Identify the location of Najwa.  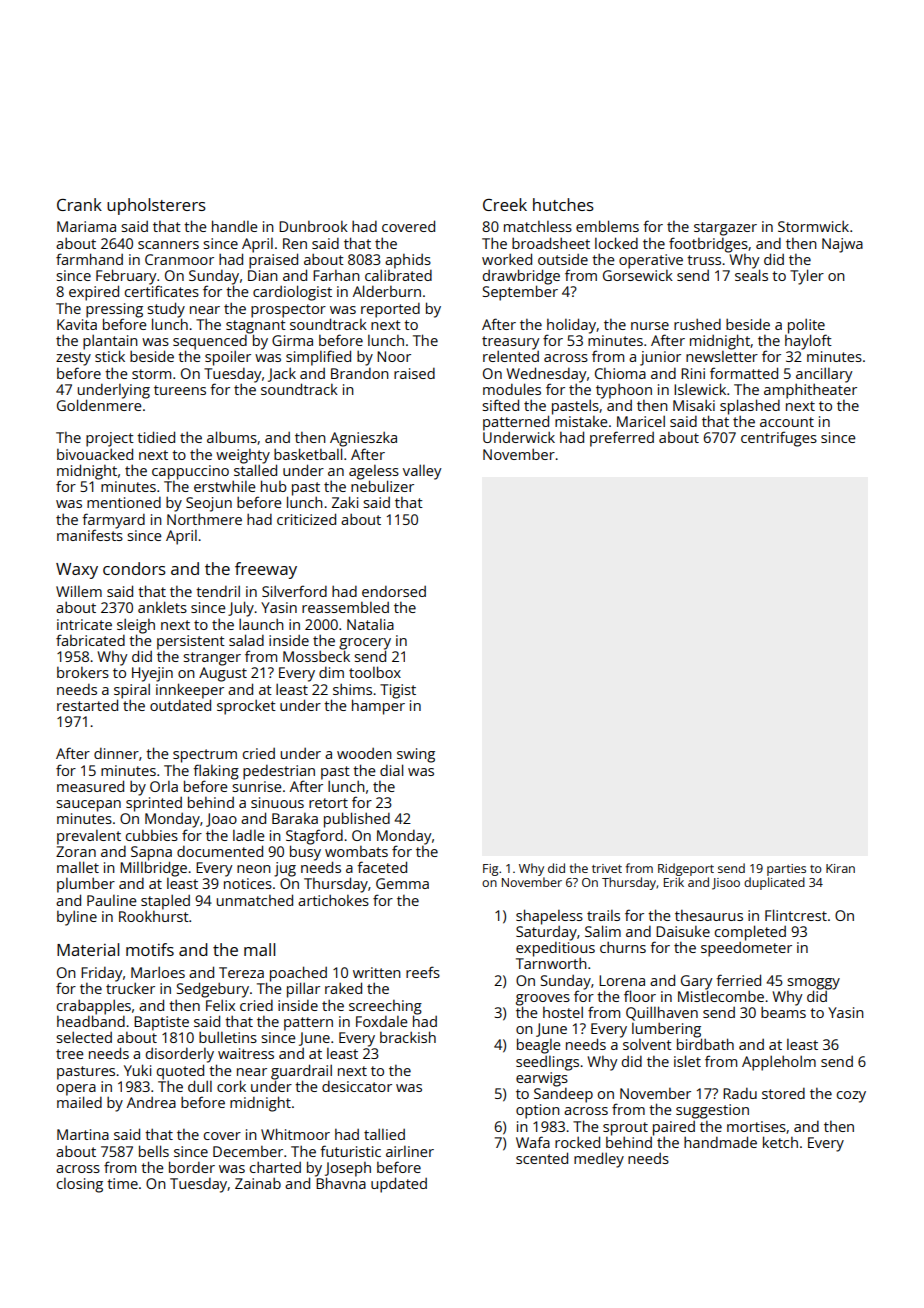
(842, 245).
